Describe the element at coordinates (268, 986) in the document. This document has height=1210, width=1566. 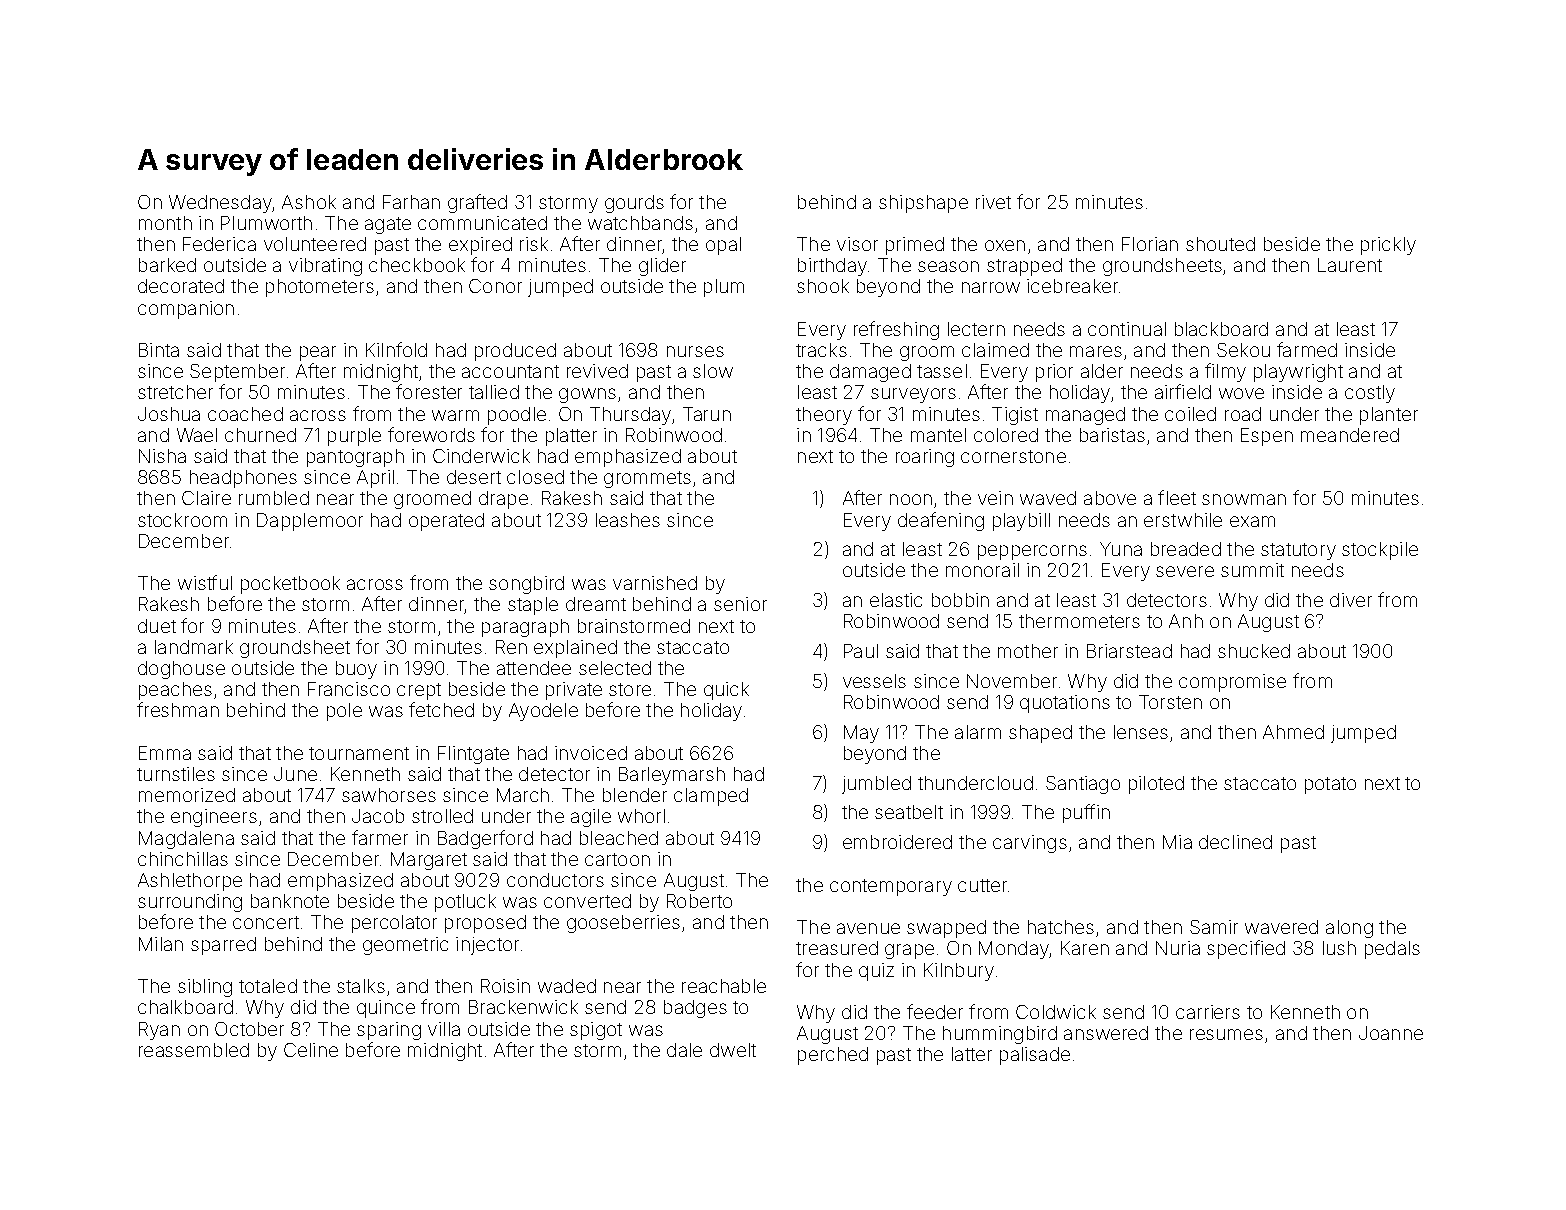
I see `totaled` at that location.
